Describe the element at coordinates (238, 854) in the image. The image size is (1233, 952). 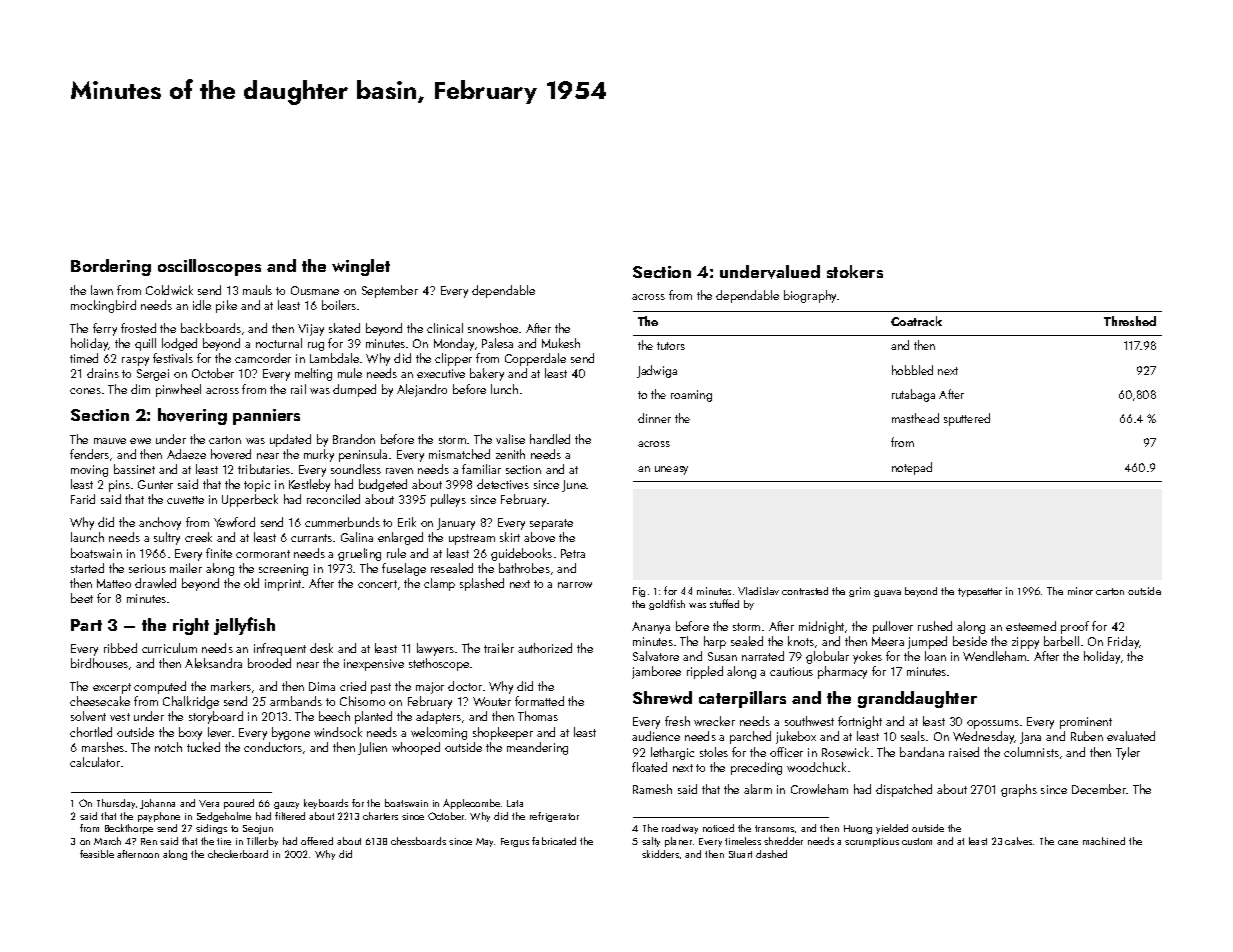
I see `checkerboard` at that location.
